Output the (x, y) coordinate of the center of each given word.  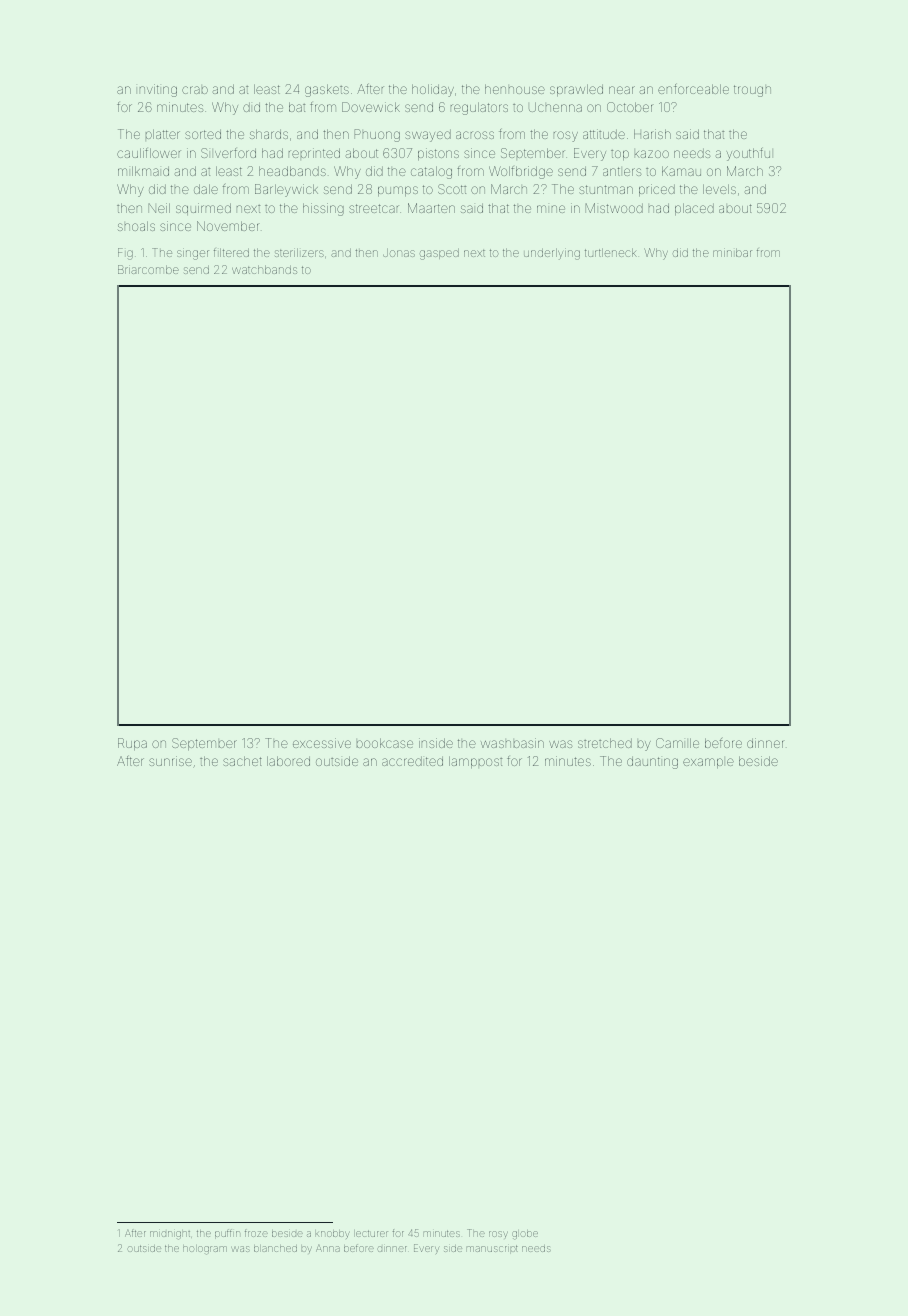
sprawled (576, 90)
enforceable (693, 89)
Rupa (132, 744)
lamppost (475, 762)
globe (525, 1235)
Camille (677, 743)
